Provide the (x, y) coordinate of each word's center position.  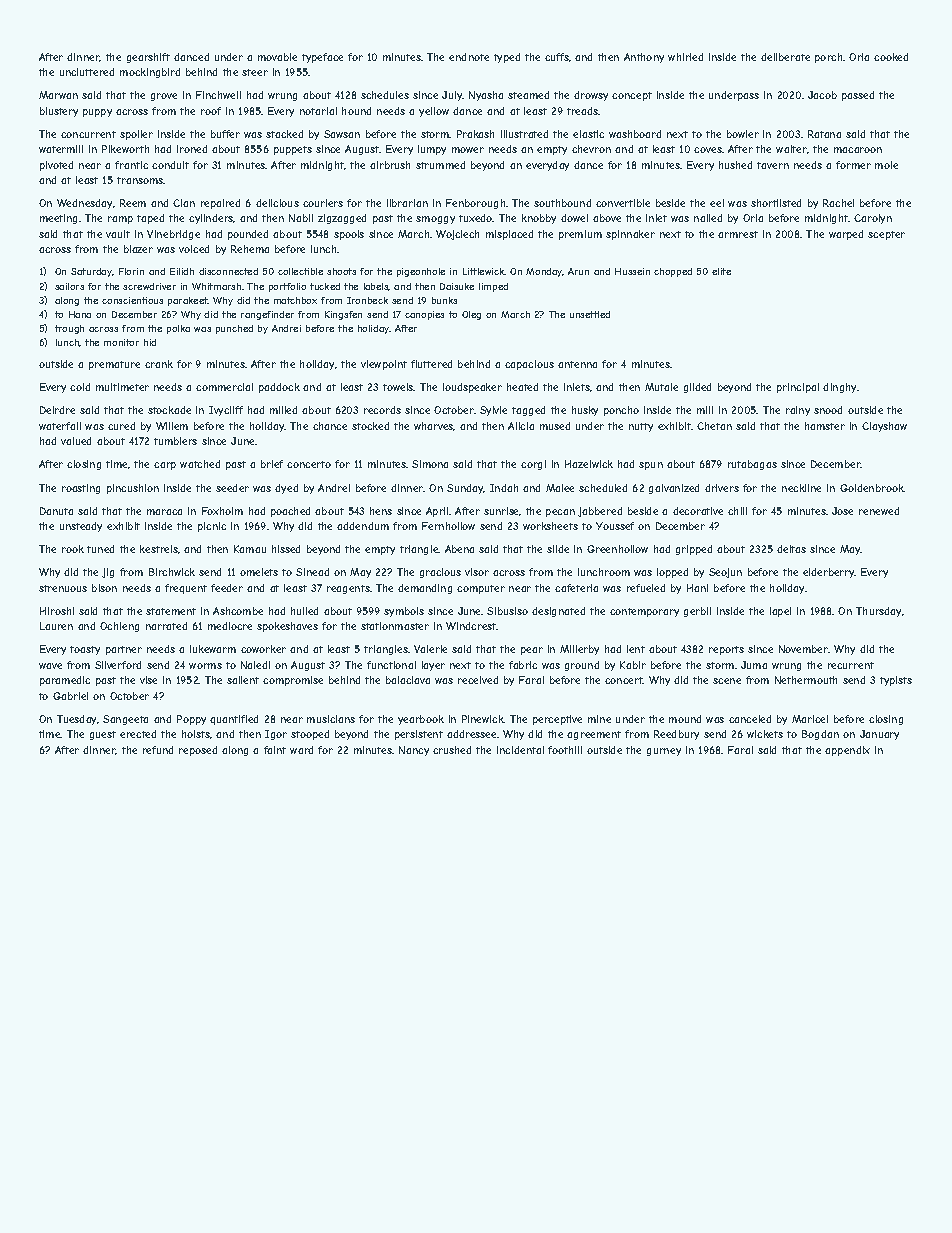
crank (159, 364)
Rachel (838, 203)
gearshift (148, 58)
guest (103, 735)
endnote (469, 57)
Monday (544, 272)
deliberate (785, 57)
